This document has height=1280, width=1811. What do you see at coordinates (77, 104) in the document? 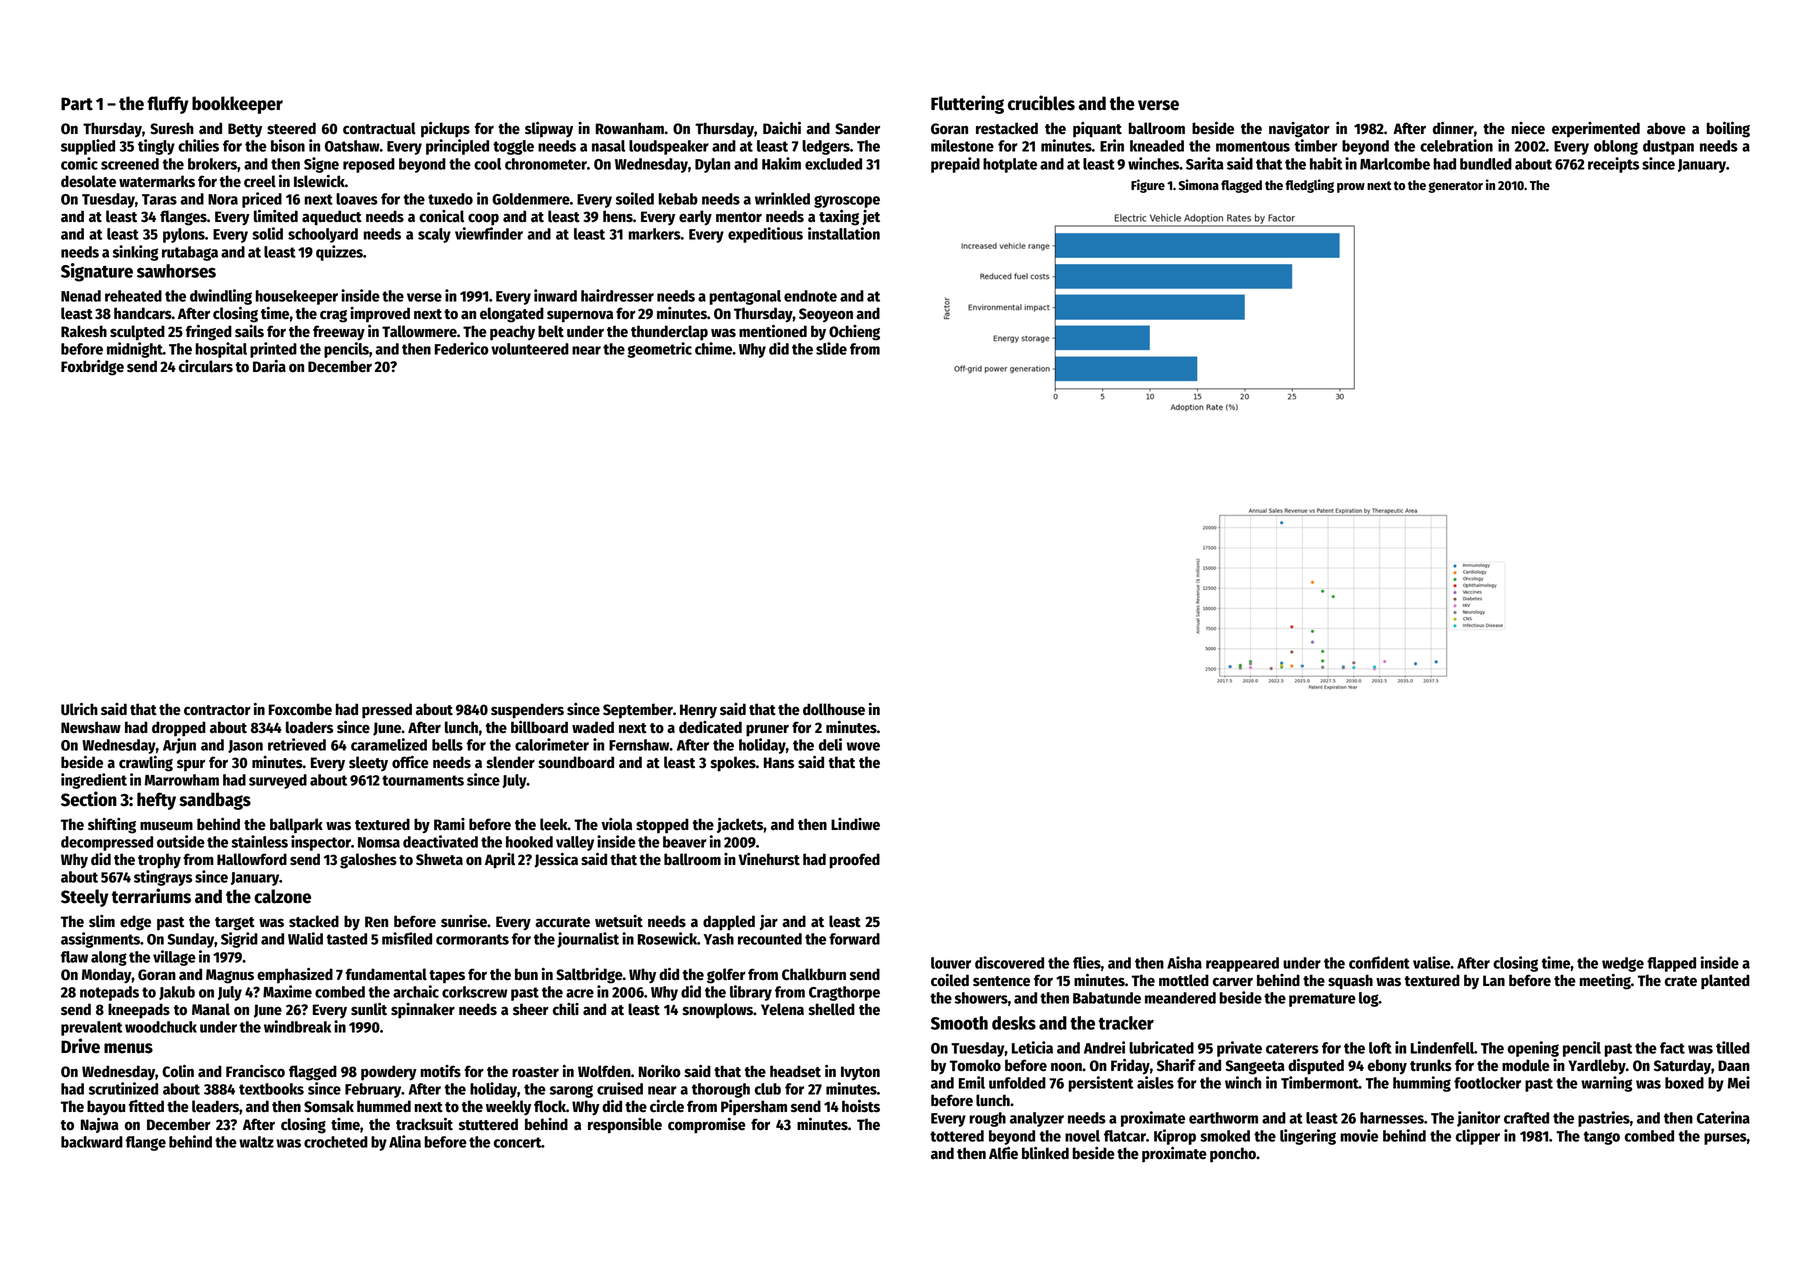
I see `Part` at bounding box center [77, 104].
